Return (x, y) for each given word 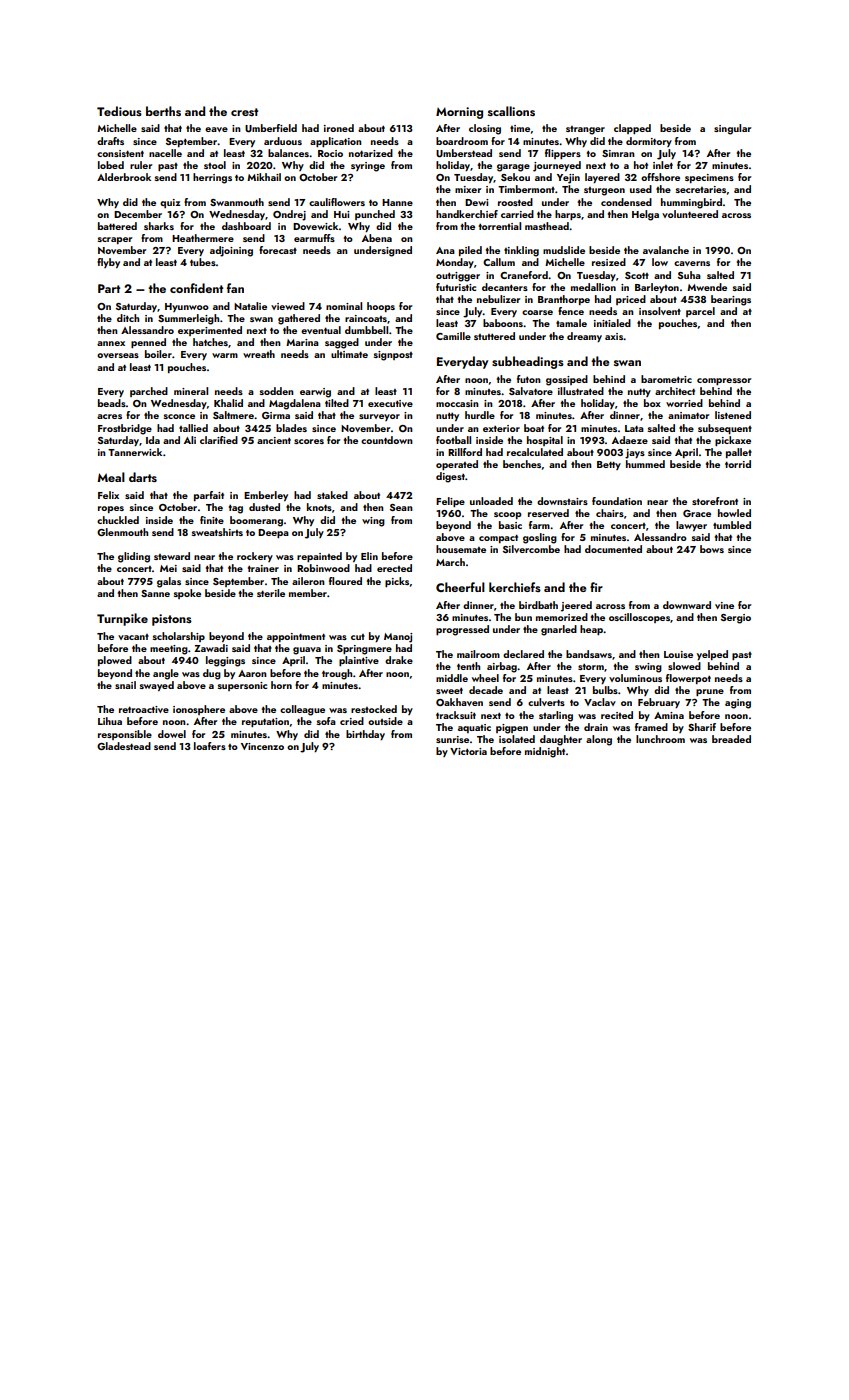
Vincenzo (262, 746)
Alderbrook (124, 177)
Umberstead (464, 153)
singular (732, 129)
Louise (678, 654)
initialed (612, 323)
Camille (453, 336)
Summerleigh (188, 319)
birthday (365, 735)
